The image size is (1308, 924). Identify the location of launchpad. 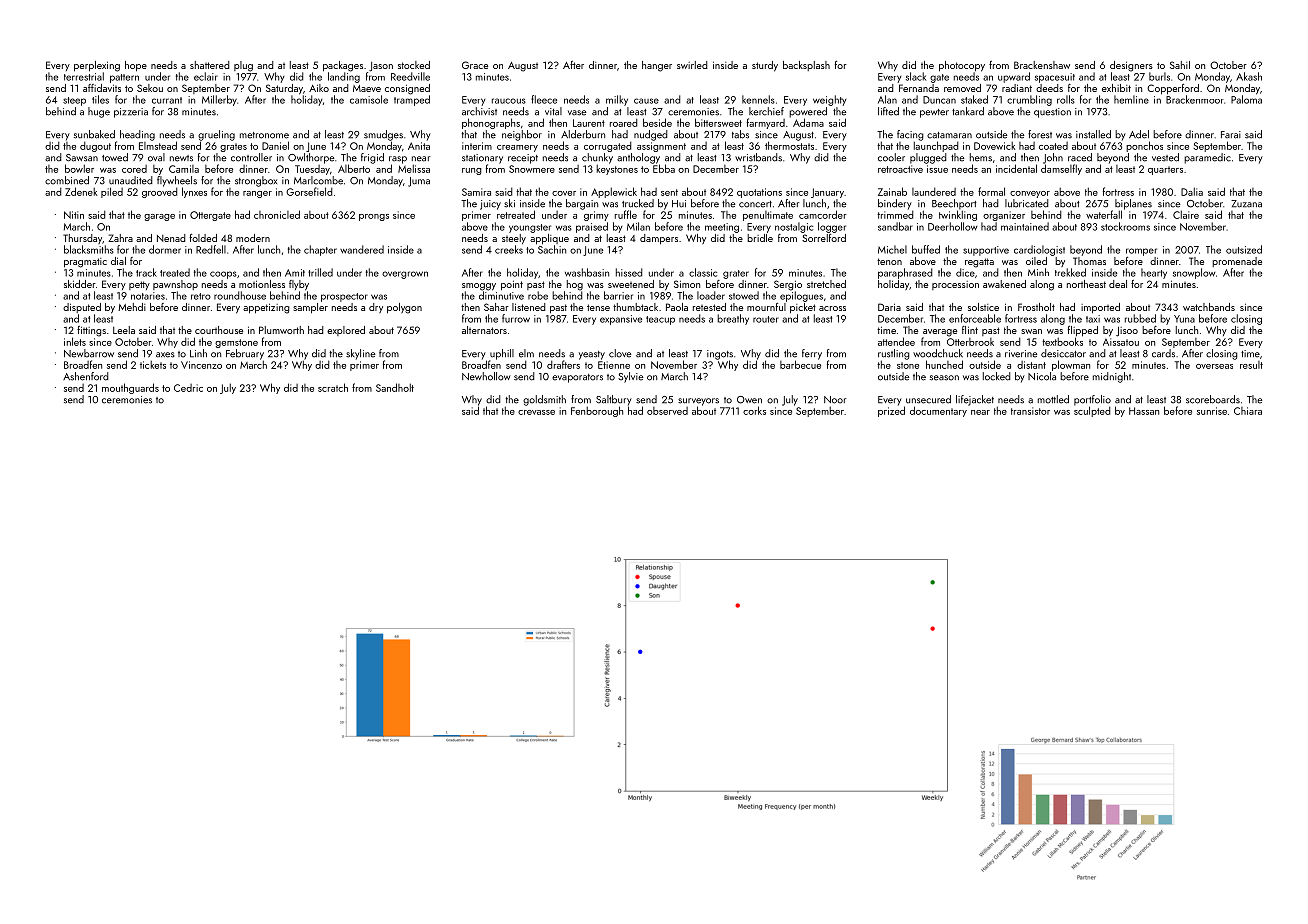
(936, 146).
